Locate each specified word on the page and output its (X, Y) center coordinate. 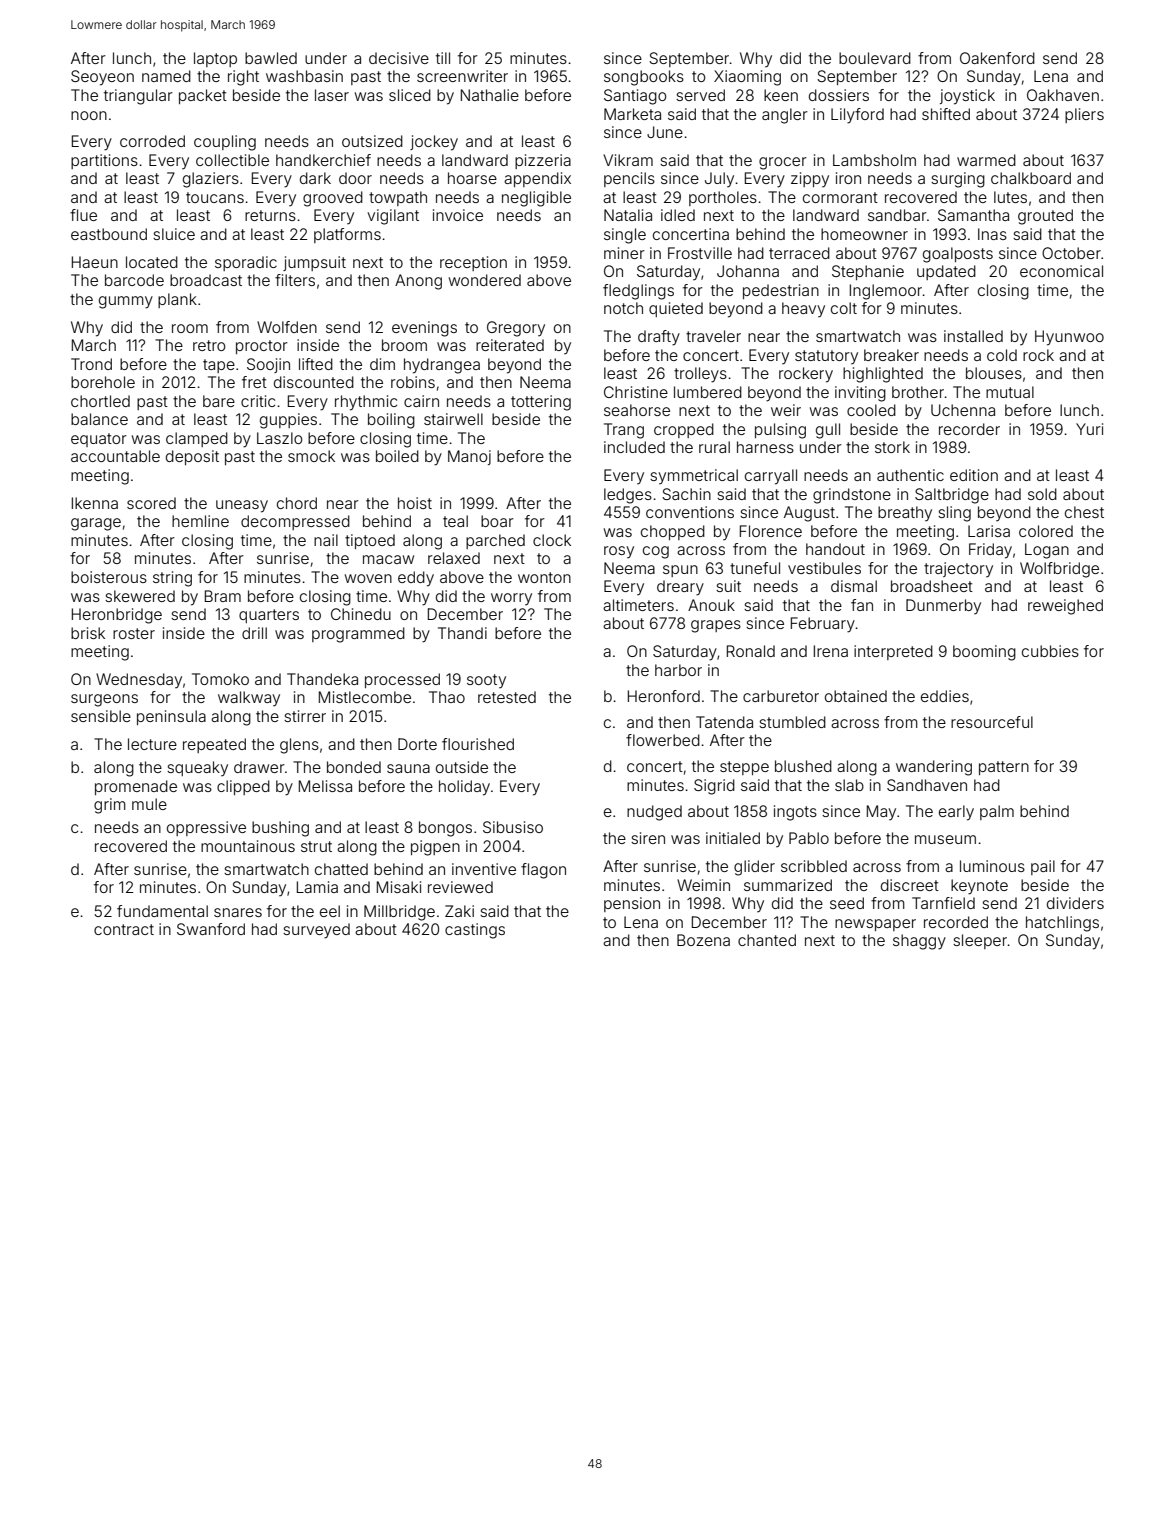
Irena (831, 651)
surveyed (316, 931)
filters (295, 280)
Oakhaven (1063, 95)
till (443, 58)
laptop (215, 59)
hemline (200, 521)
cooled (871, 410)
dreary (680, 588)
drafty (659, 338)
